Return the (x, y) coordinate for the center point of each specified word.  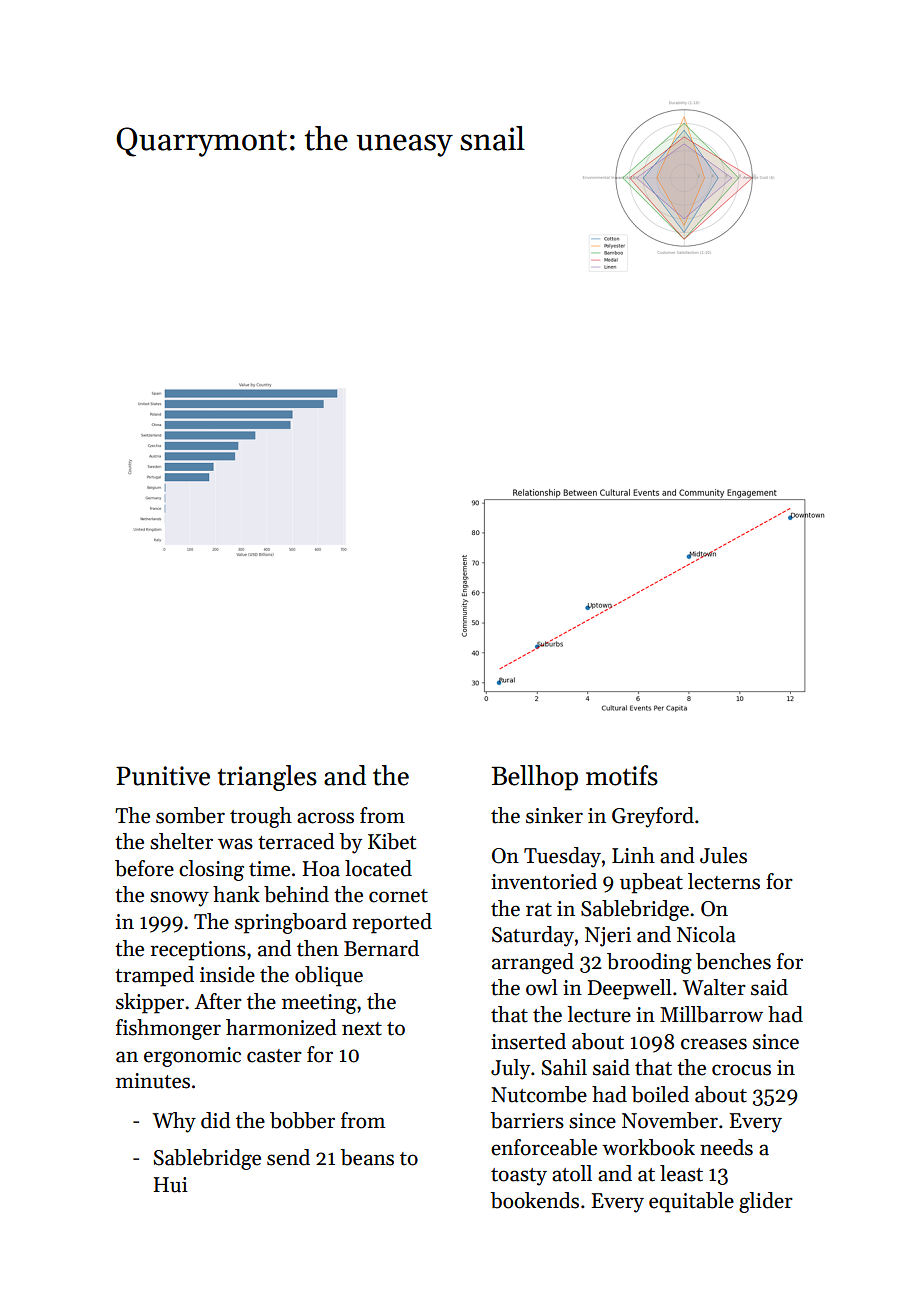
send (288, 1157)
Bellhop (534, 778)
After (218, 1001)
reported (392, 923)
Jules (723, 855)
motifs (622, 775)
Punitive (163, 776)
